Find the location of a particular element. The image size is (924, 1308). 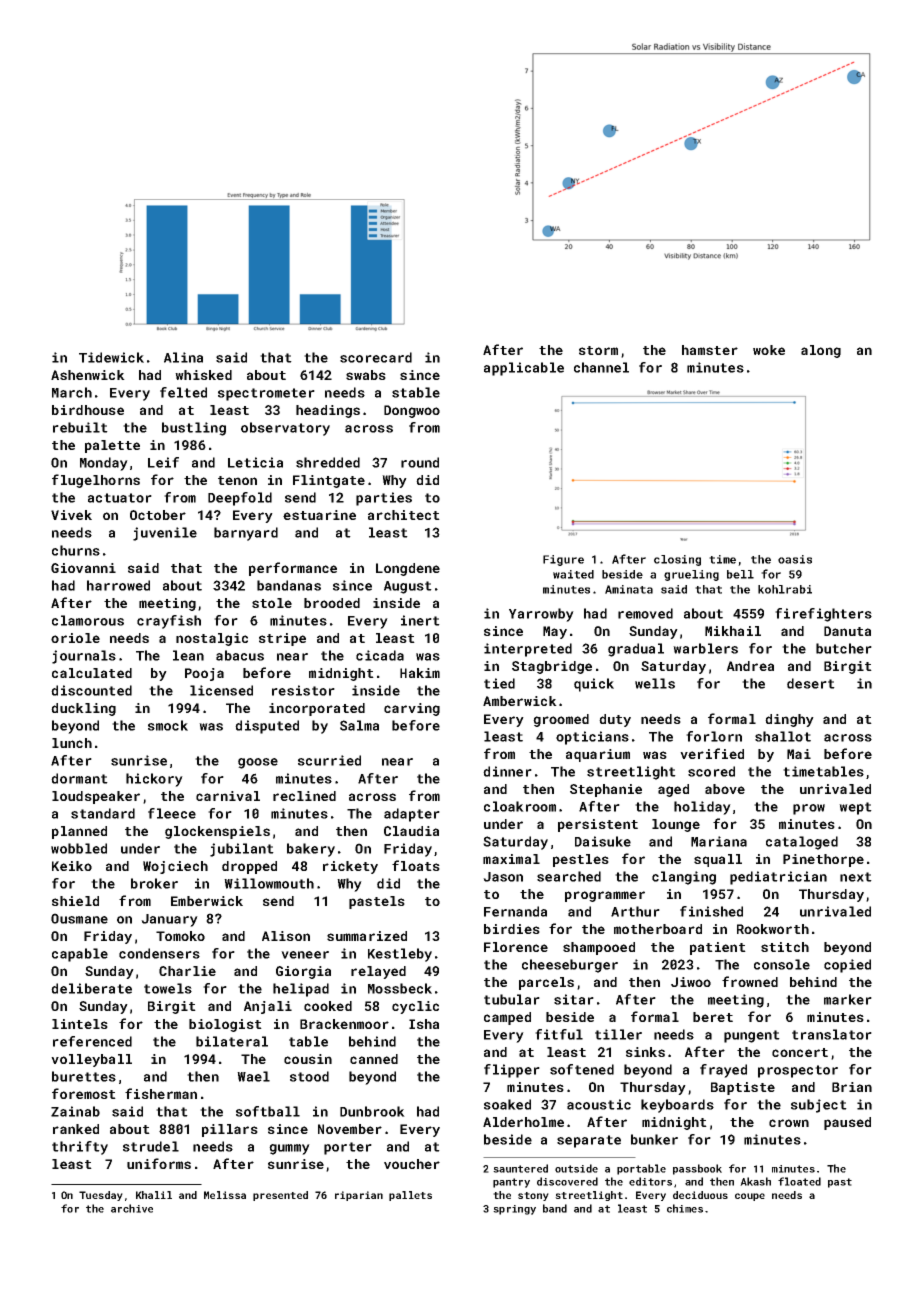

deliberate is located at coordinates (91, 988).
